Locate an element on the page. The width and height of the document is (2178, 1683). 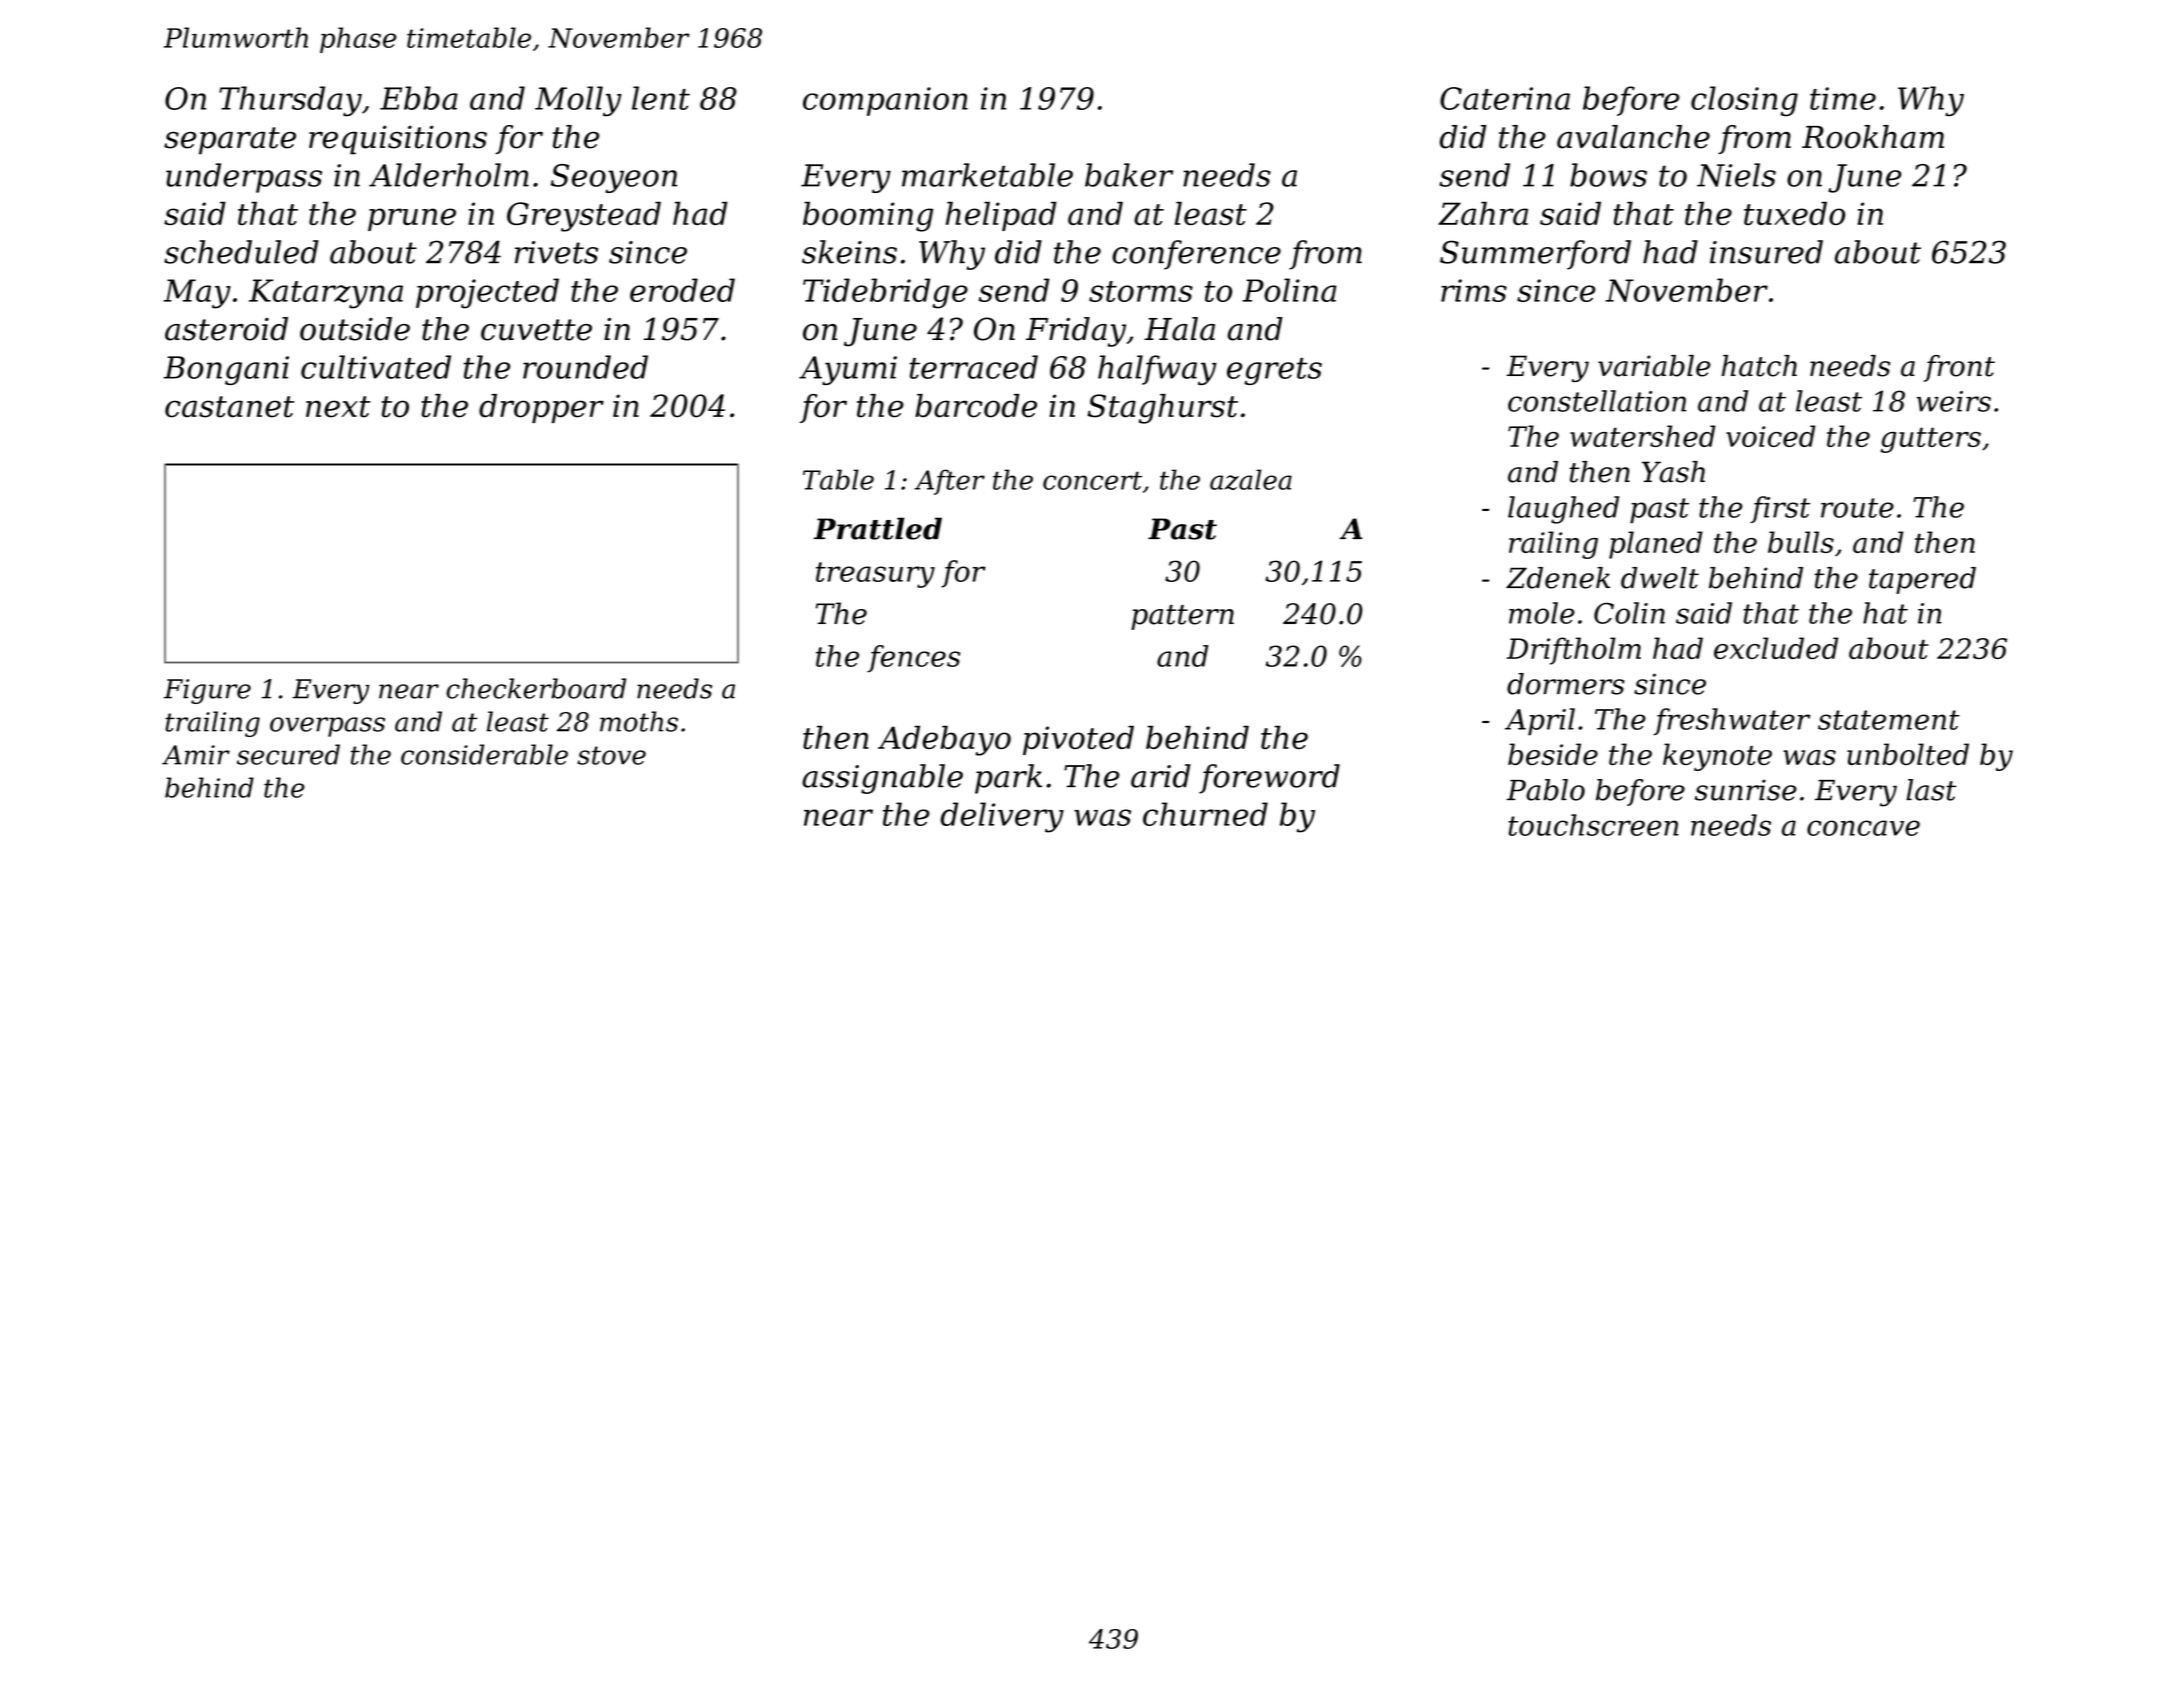
Hala is located at coordinates (1179, 329).
